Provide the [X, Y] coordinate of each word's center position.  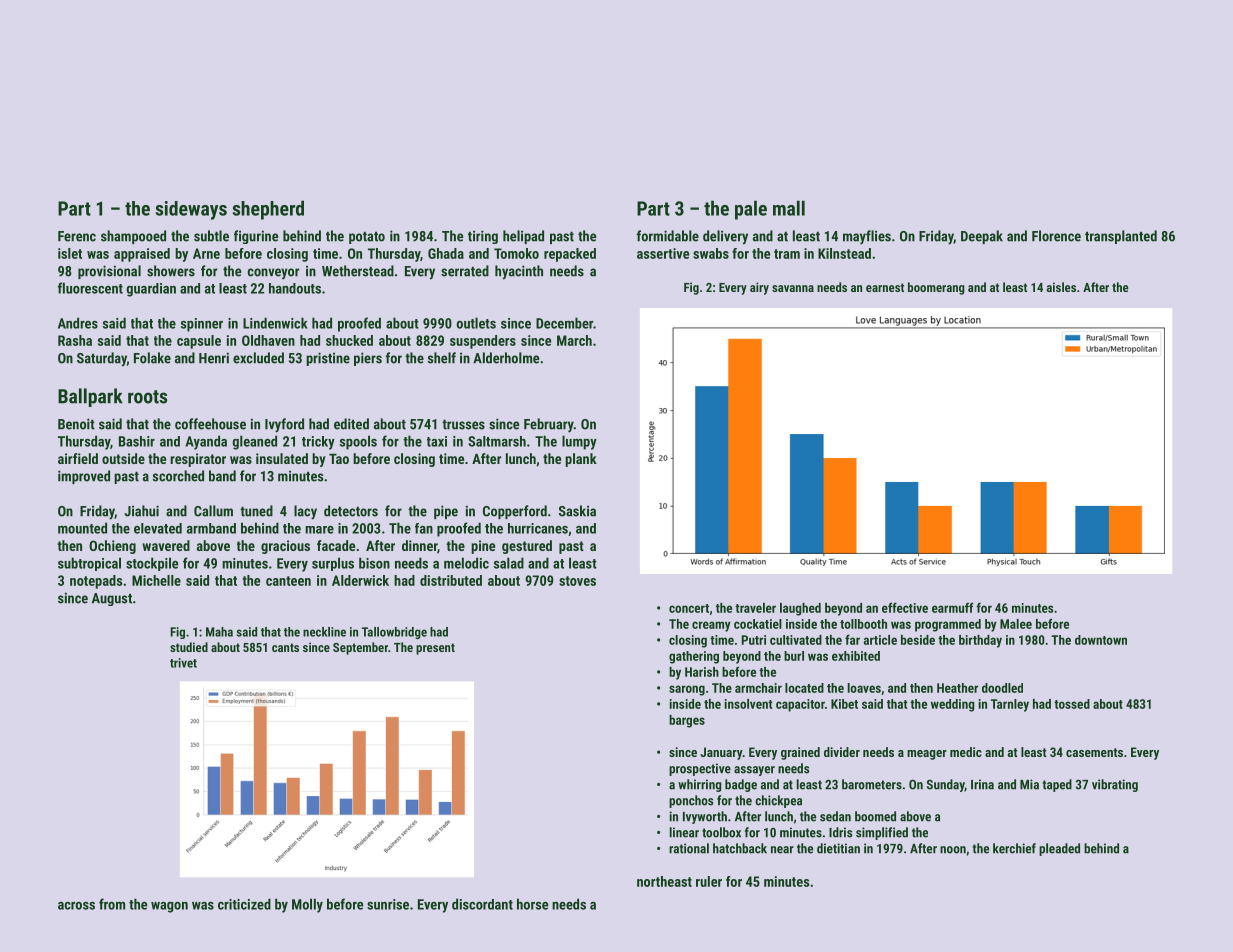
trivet [183, 663]
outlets [476, 323]
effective [905, 607]
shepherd [268, 210]
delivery [725, 237]
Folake [152, 358]
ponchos [691, 801]
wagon [169, 907]
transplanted [1121, 237]
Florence [1056, 236]
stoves [577, 581]
